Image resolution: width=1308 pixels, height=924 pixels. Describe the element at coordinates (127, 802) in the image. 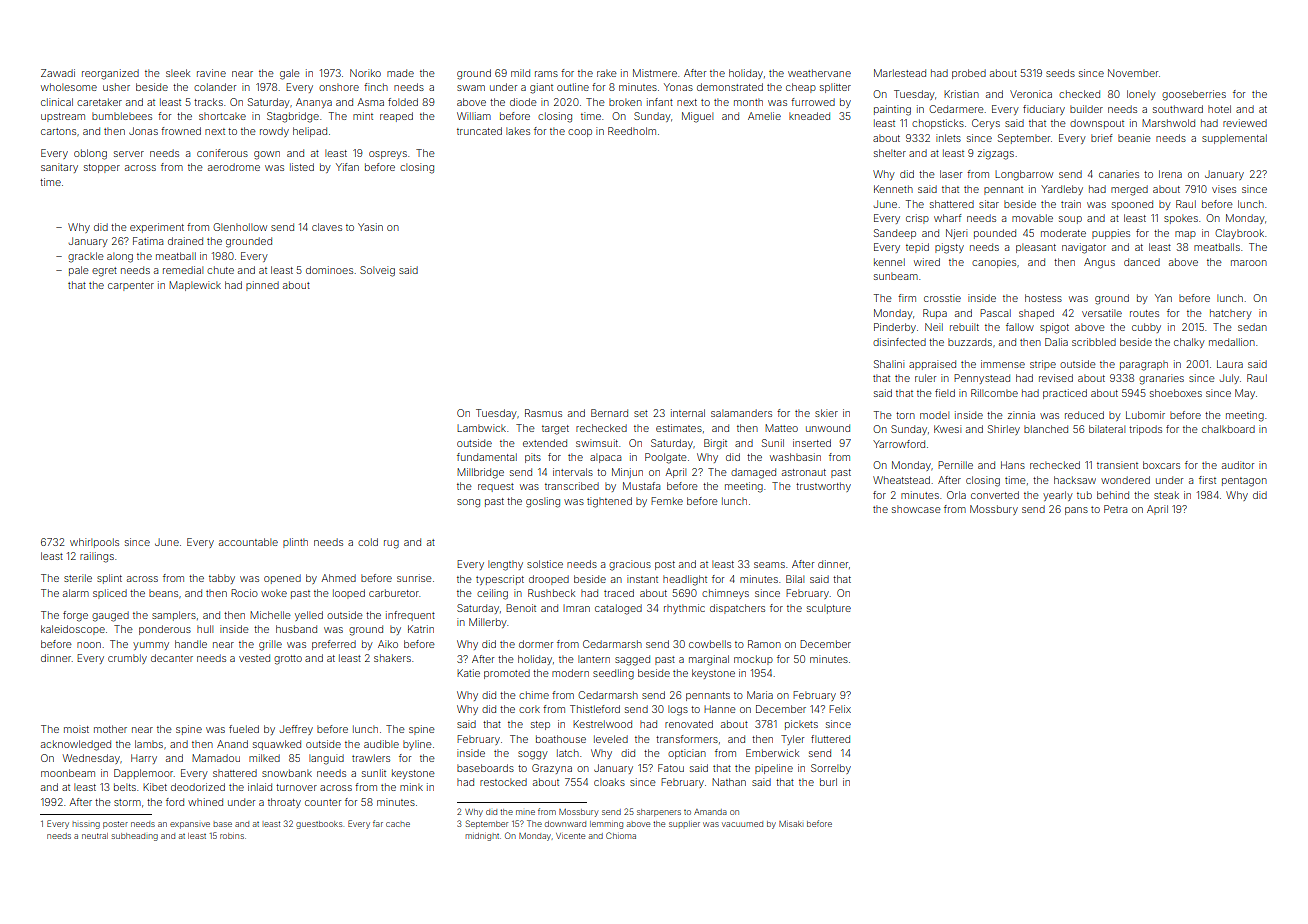

I see `storm` at that location.
